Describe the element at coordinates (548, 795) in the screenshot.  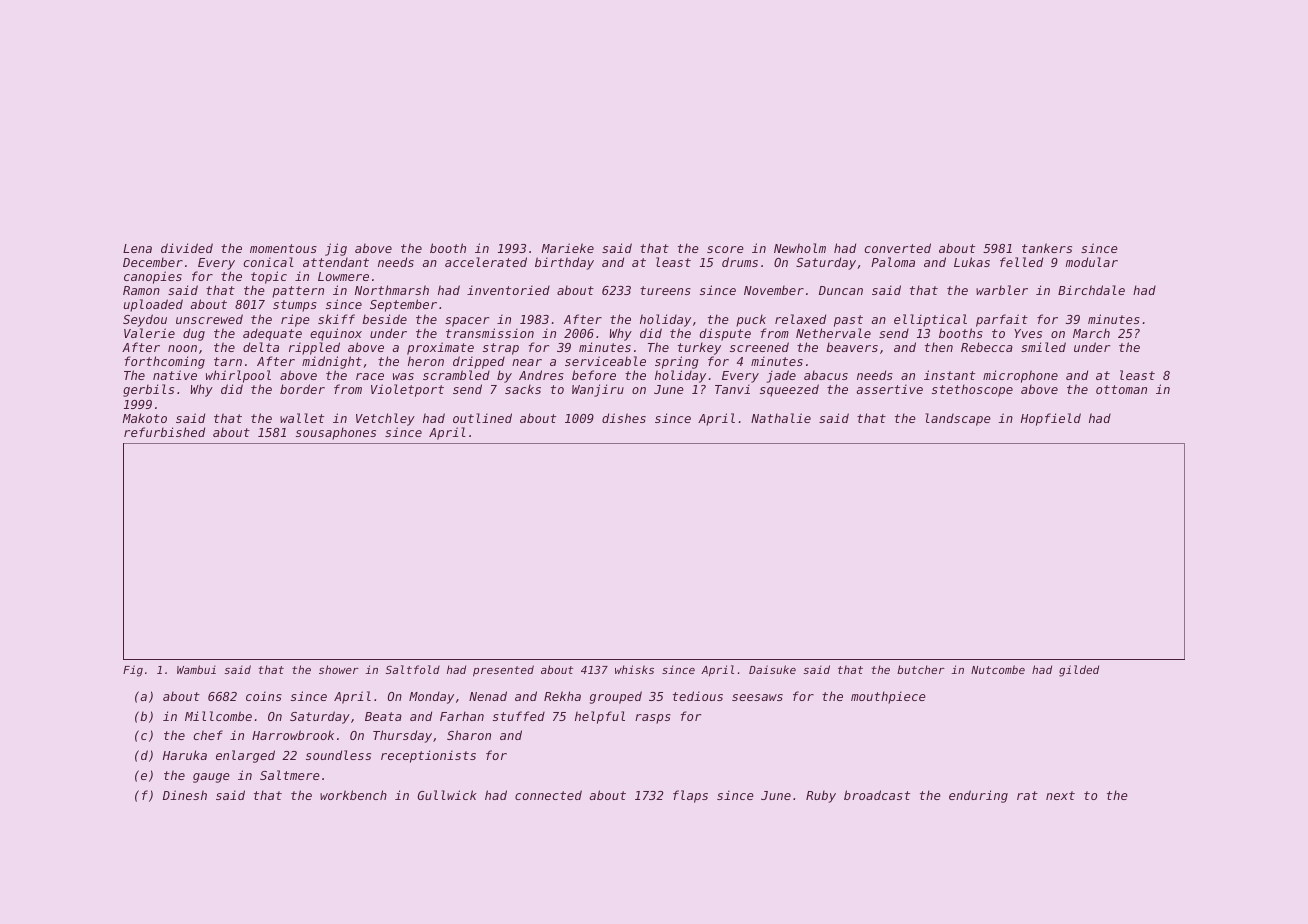
I see `connected` at that location.
